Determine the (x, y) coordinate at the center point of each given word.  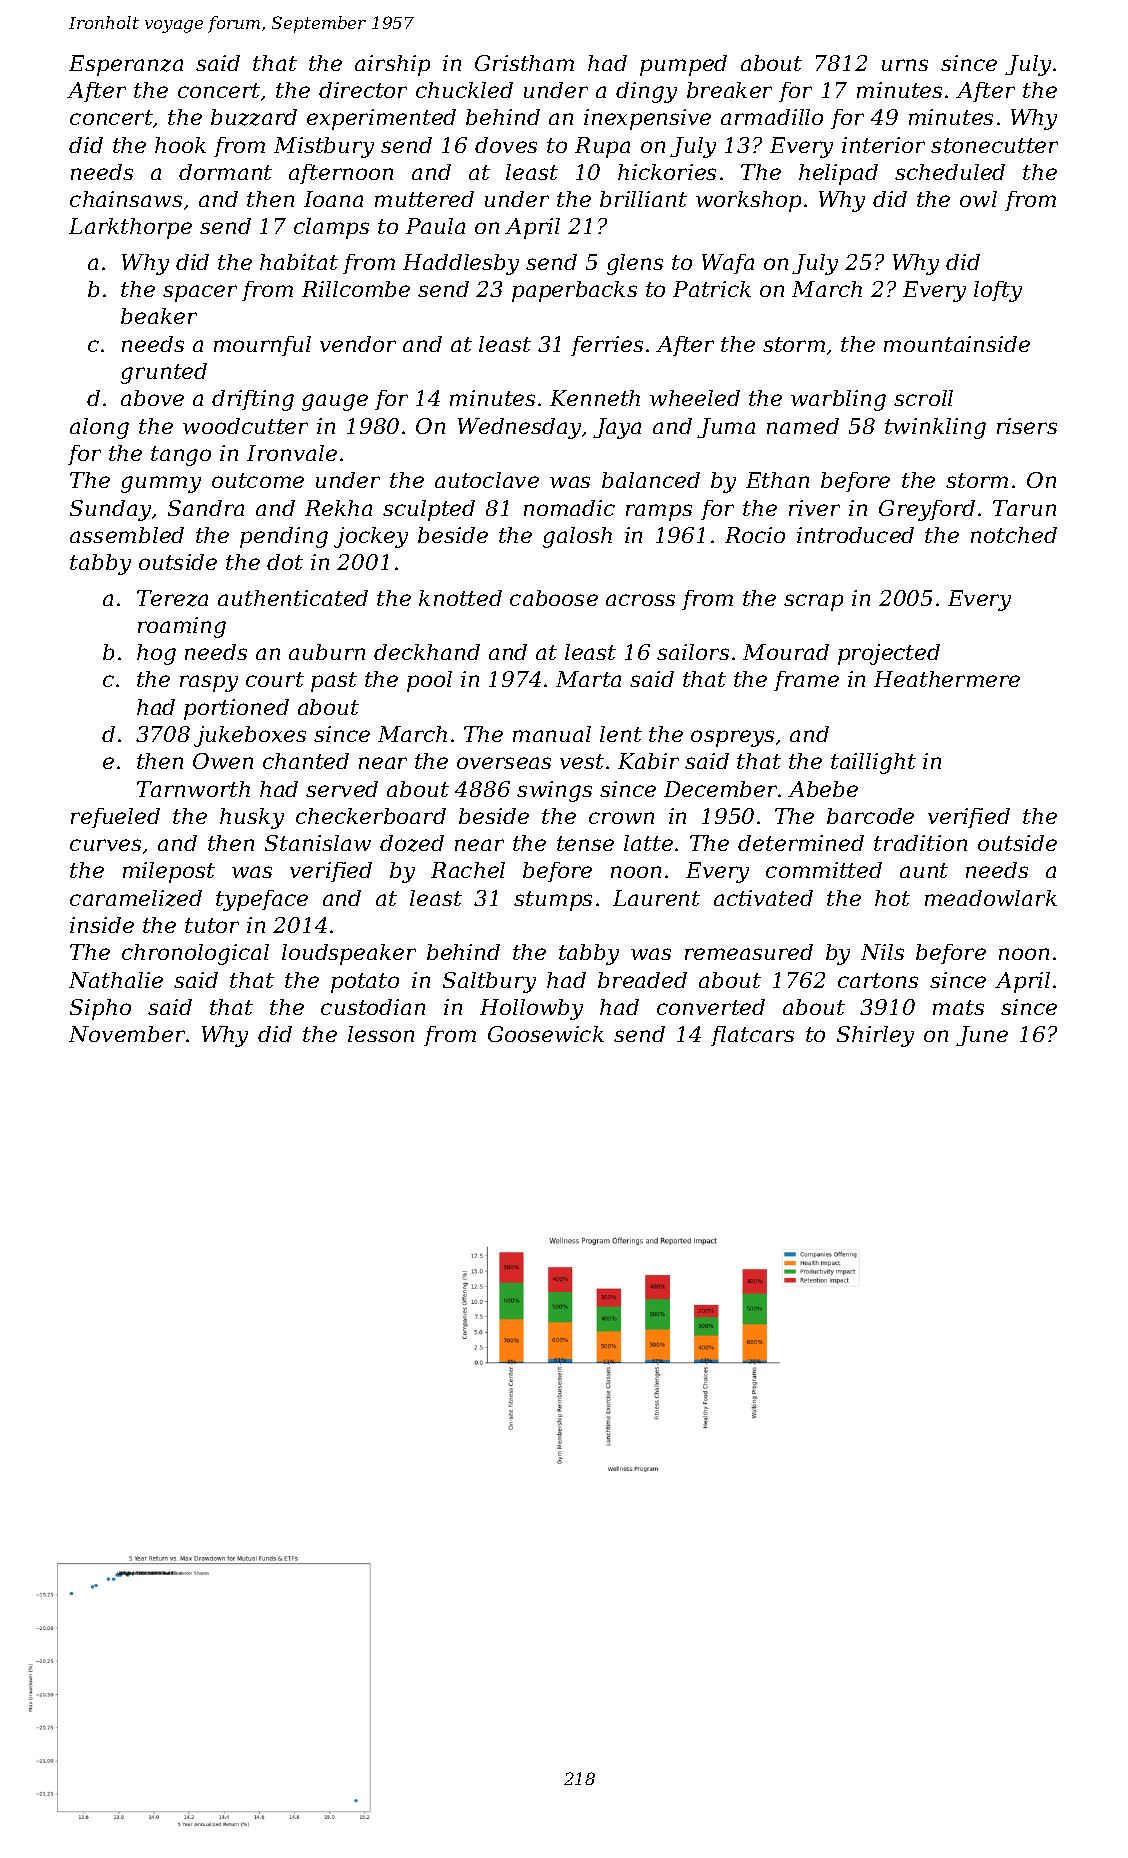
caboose (554, 598)
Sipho (100, 1009)
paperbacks (574, 291)
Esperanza (126, 65)
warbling (838, 400)
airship (392, 65)
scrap (813, 602)
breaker (729, 90)
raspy (209, 683)
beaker (159, 316)
